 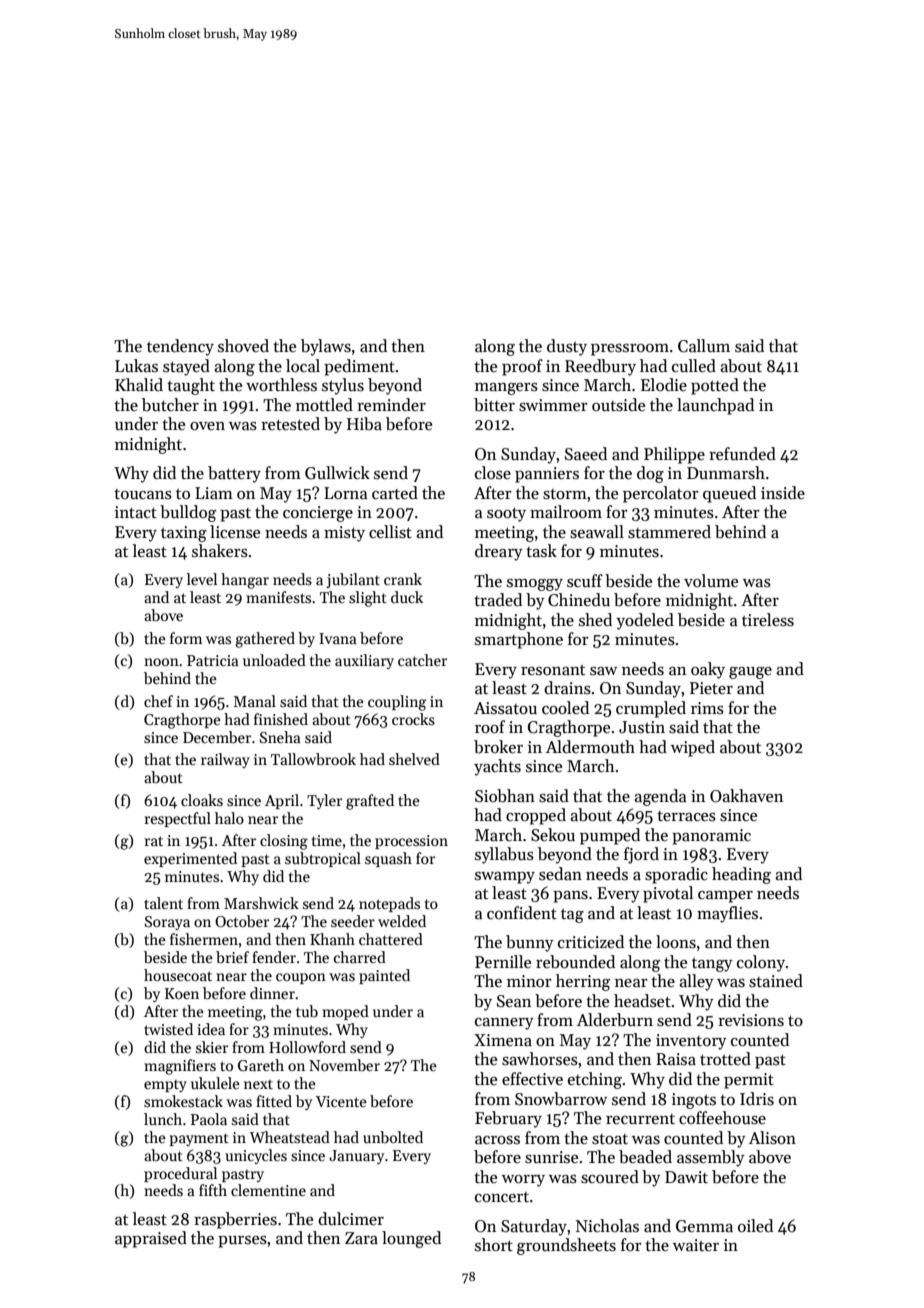 I want to click on April, so click(x=282, y=801).
